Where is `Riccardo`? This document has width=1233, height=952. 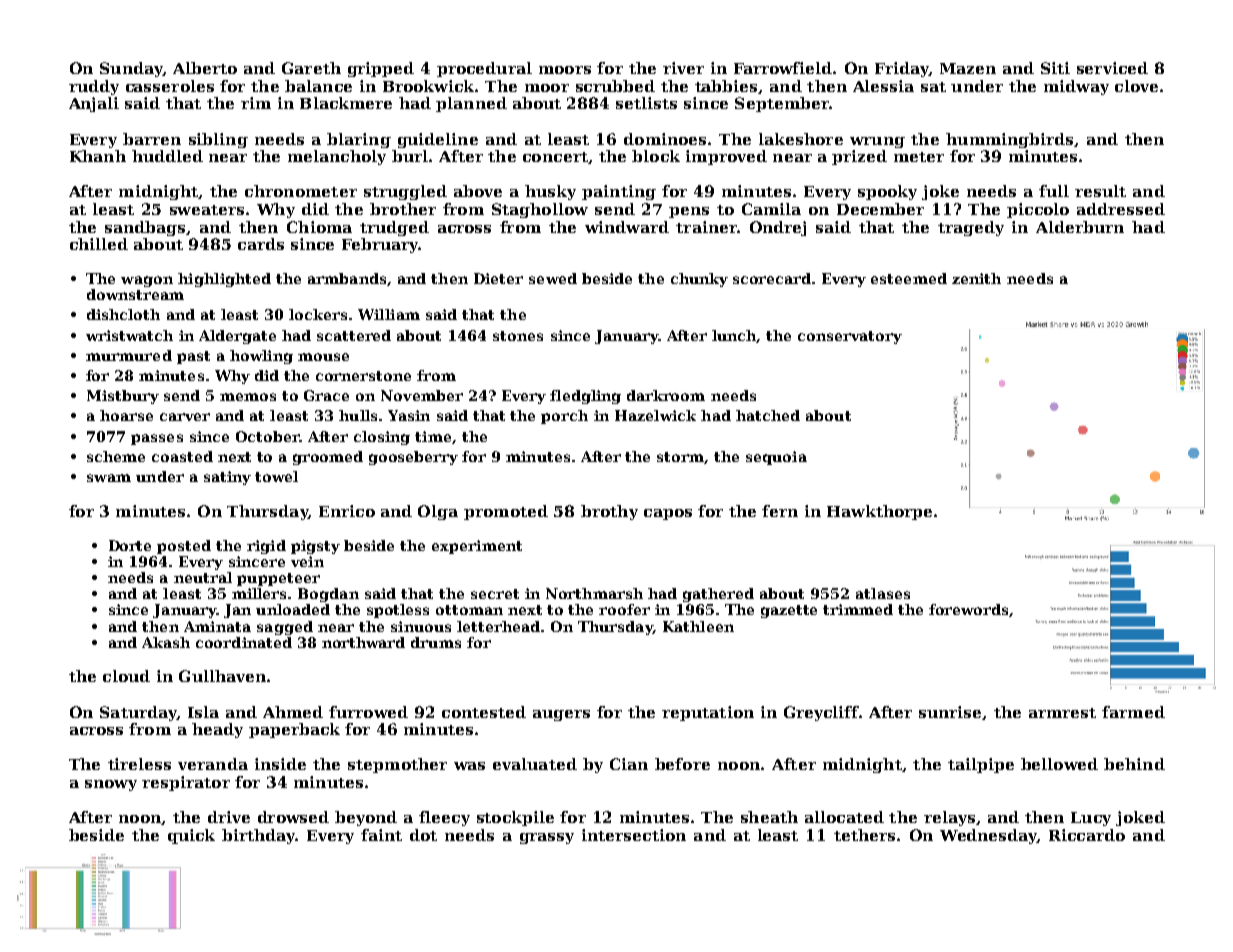 Riccardo is located at coordinates (1087, 835).
